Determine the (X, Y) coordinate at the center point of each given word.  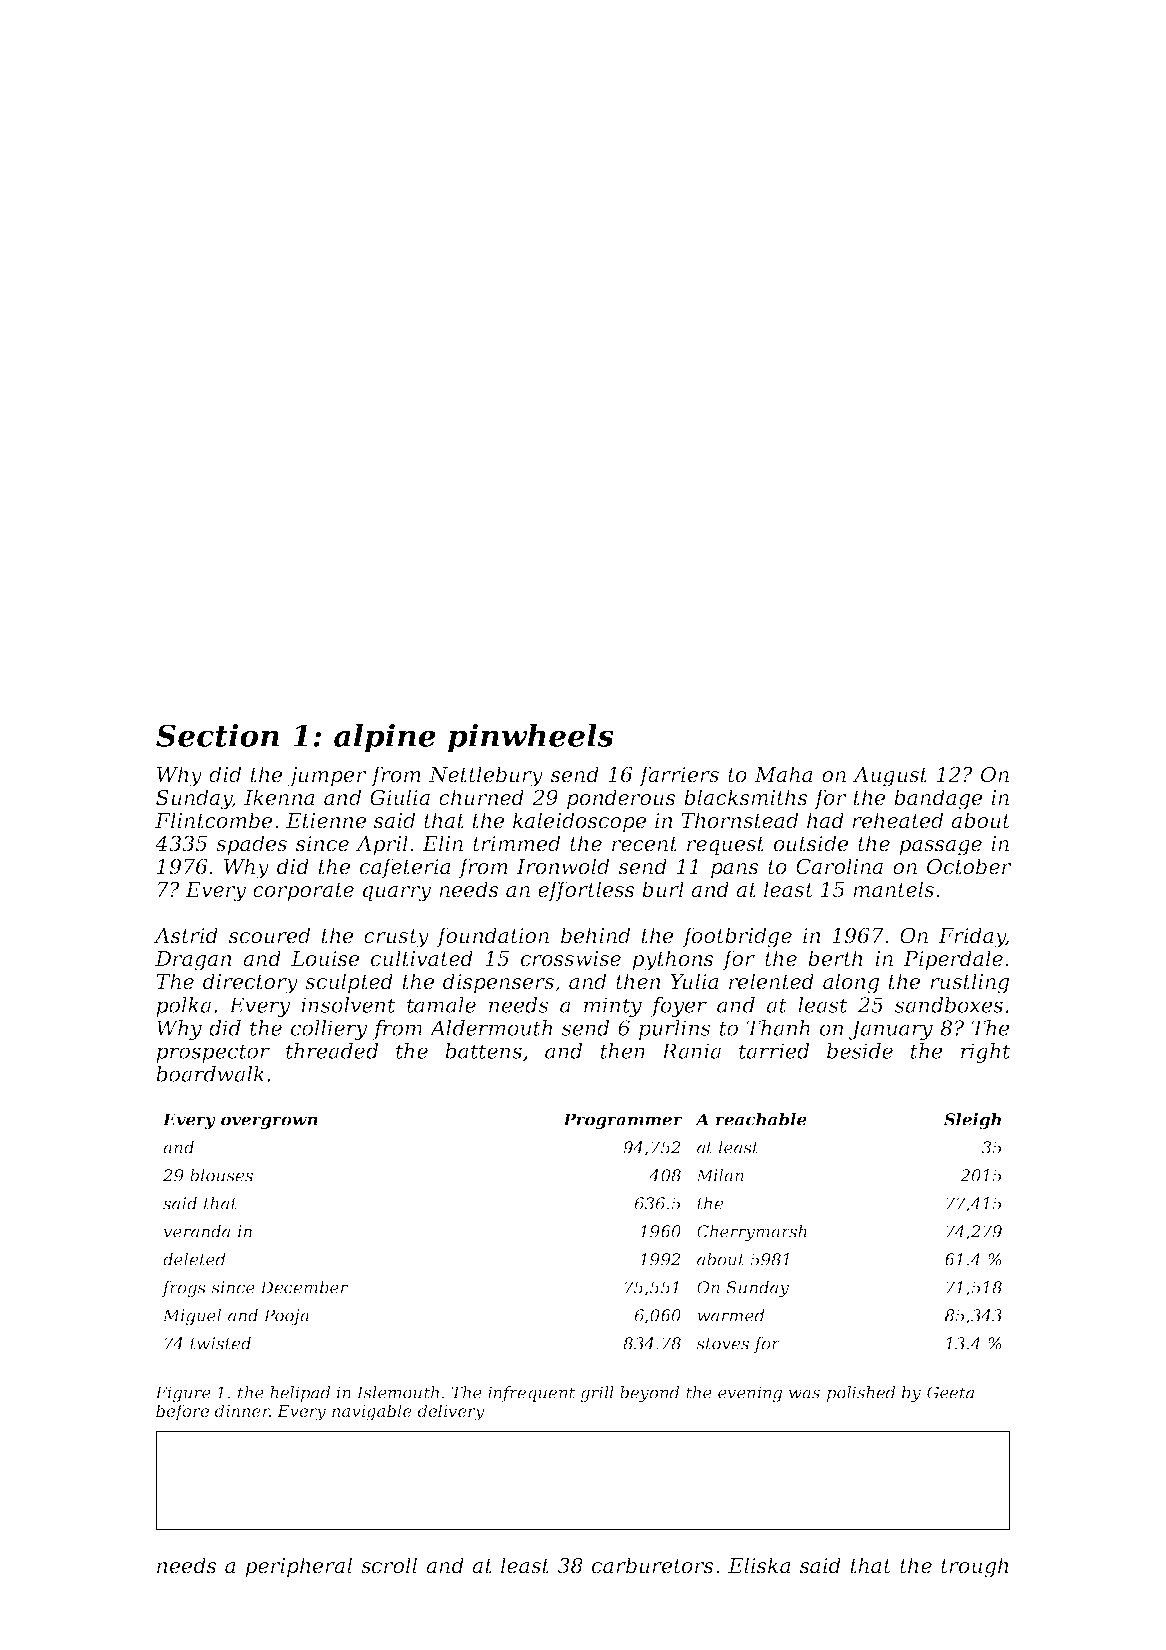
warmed (731, 1315)
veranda (196, 1231)
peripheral (298, 1567)
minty (613, 1007)
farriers (679, 776)
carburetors (653, 1565)
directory (250, 983)
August (890, 777)
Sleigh (972, 1121)
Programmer (623, 1121)
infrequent (531, 1394)
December (304, 1287)
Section (217, 735)
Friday (971, 937)
